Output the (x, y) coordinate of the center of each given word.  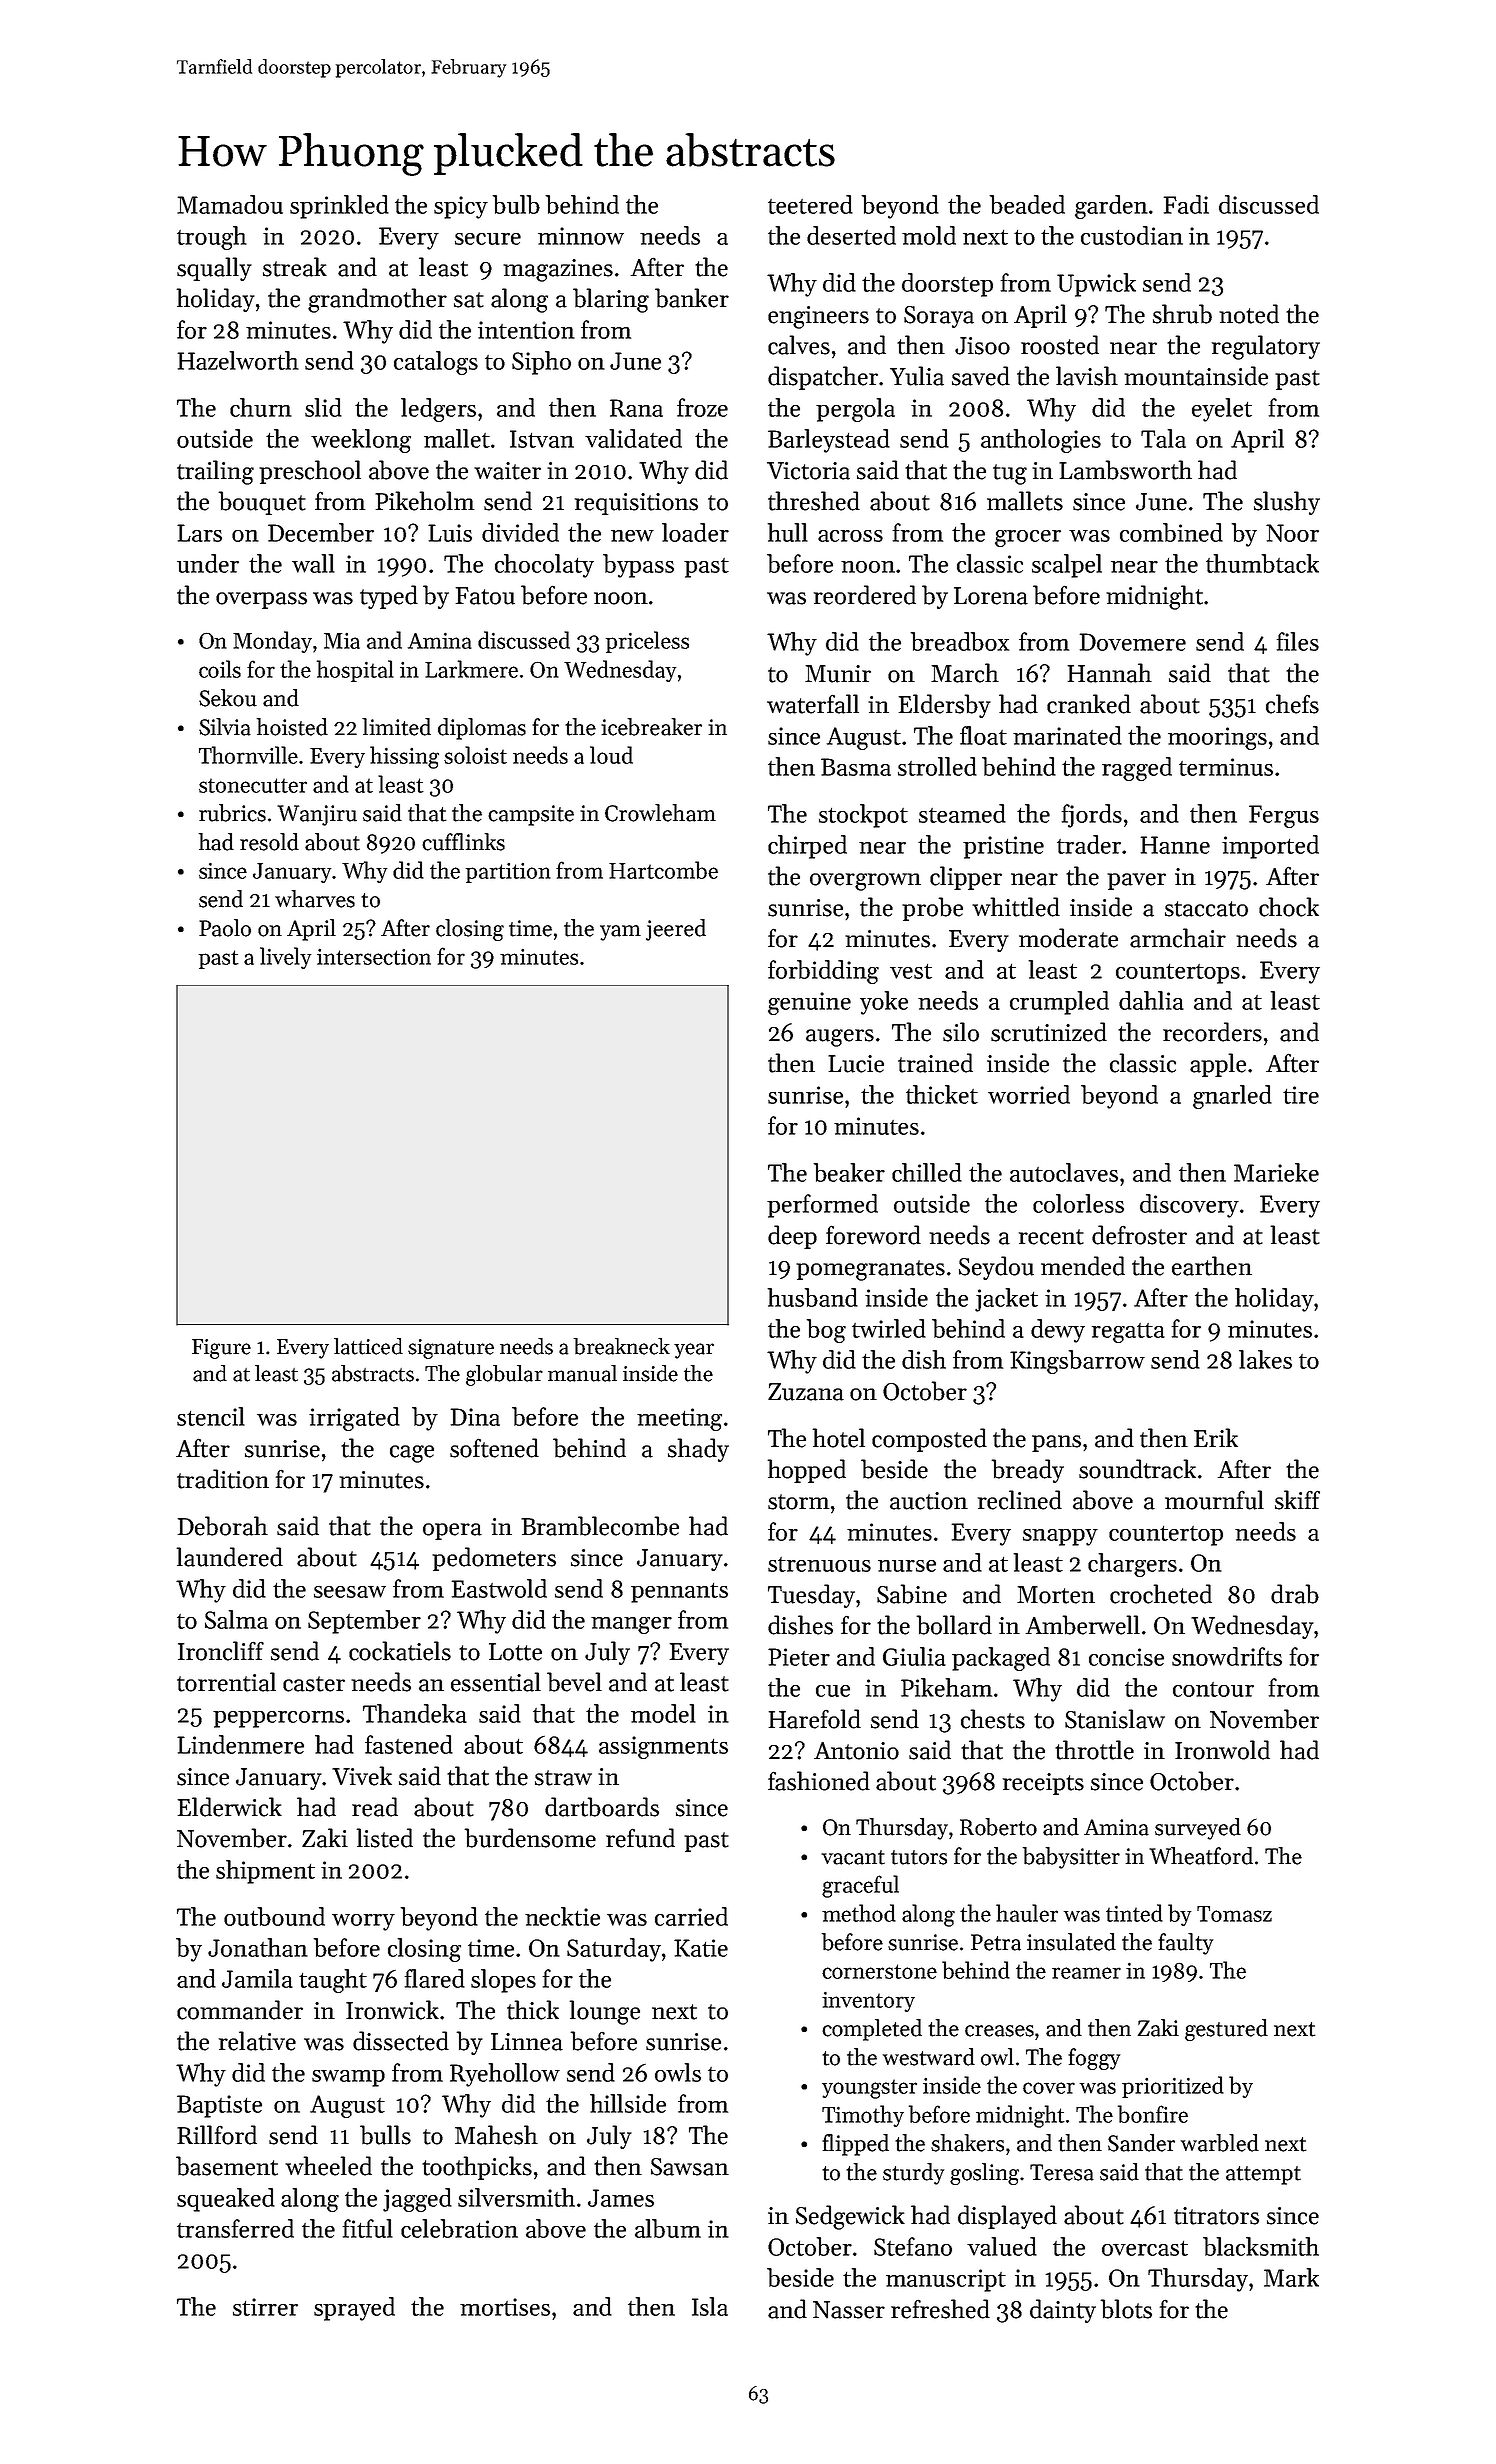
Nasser (849, 2310)
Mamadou (230, 204)
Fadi (1186, 204)
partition (508, 873)
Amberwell (1082, 1625)
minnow (581, 236)
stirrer (265, 2307)
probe (932, 909)
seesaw (350, 1592)
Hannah (1109, 673)
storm (799, 1502)
